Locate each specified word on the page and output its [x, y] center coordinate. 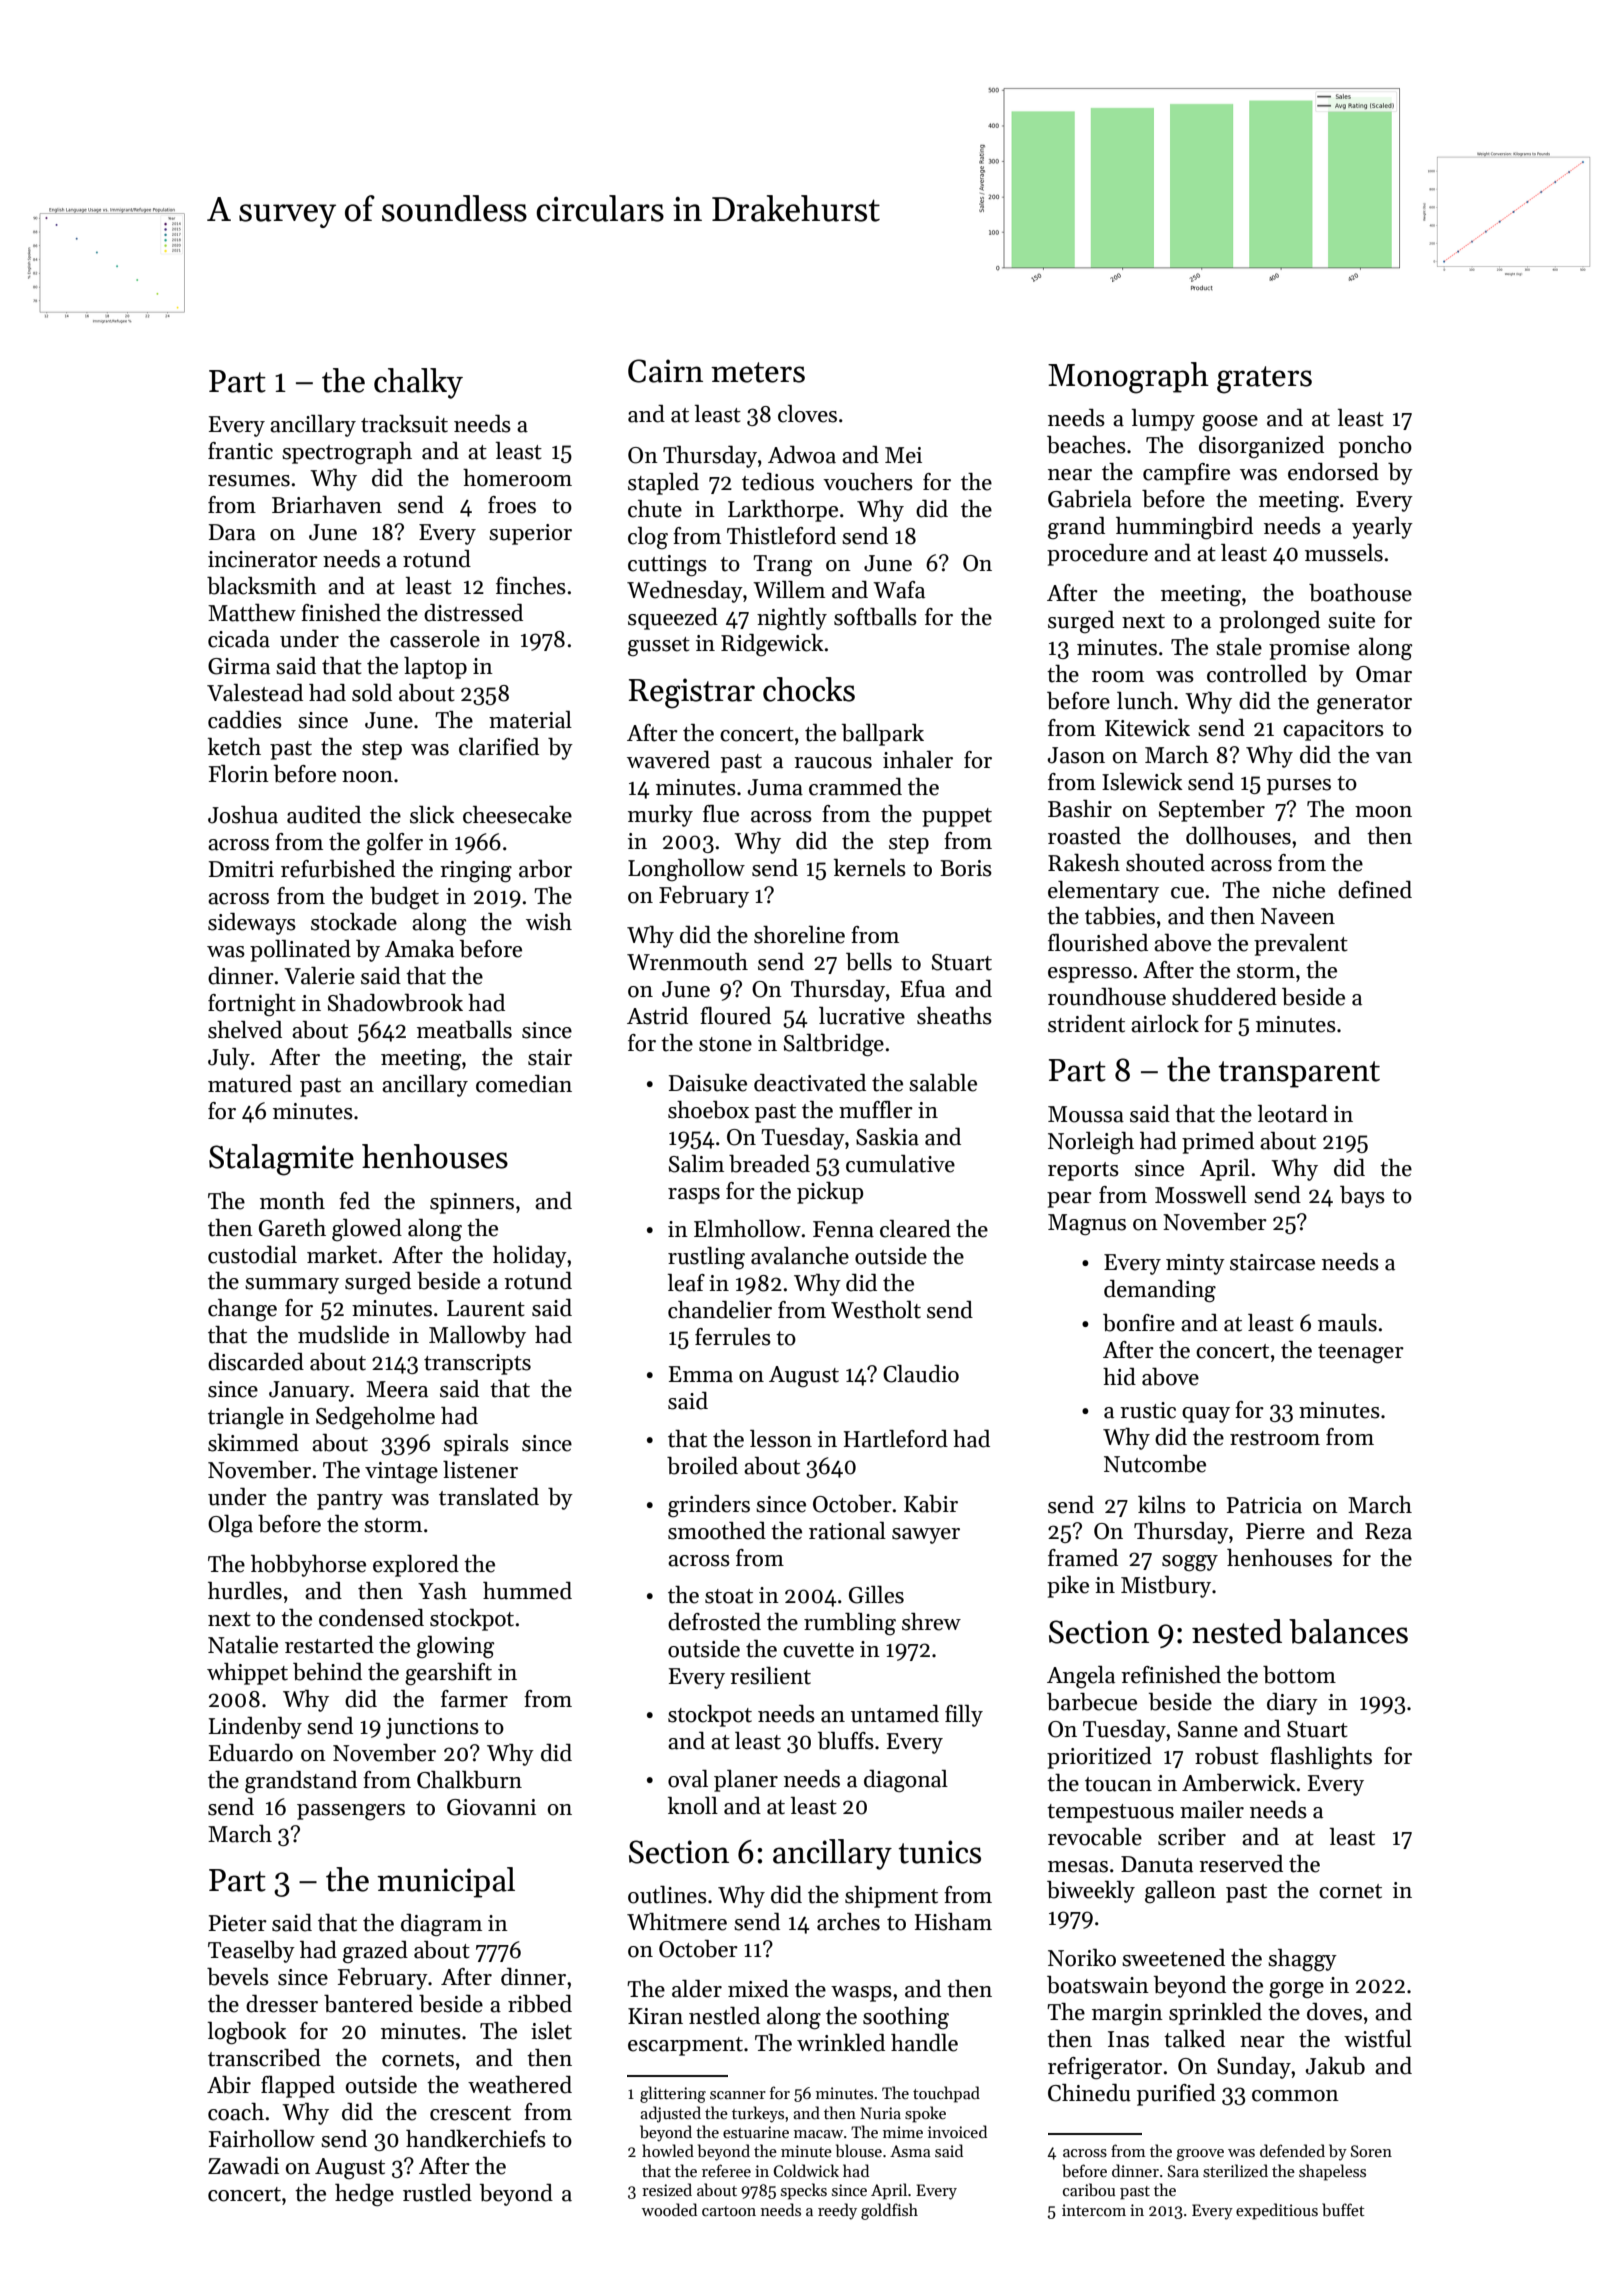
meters [758, 372]
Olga [230, 1526]
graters [1264, 380]
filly [964, 1716]
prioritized [1099, 1758]
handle [924, 2043]
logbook [247, 2033]
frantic [240, 451]
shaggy [1302, 1960]
